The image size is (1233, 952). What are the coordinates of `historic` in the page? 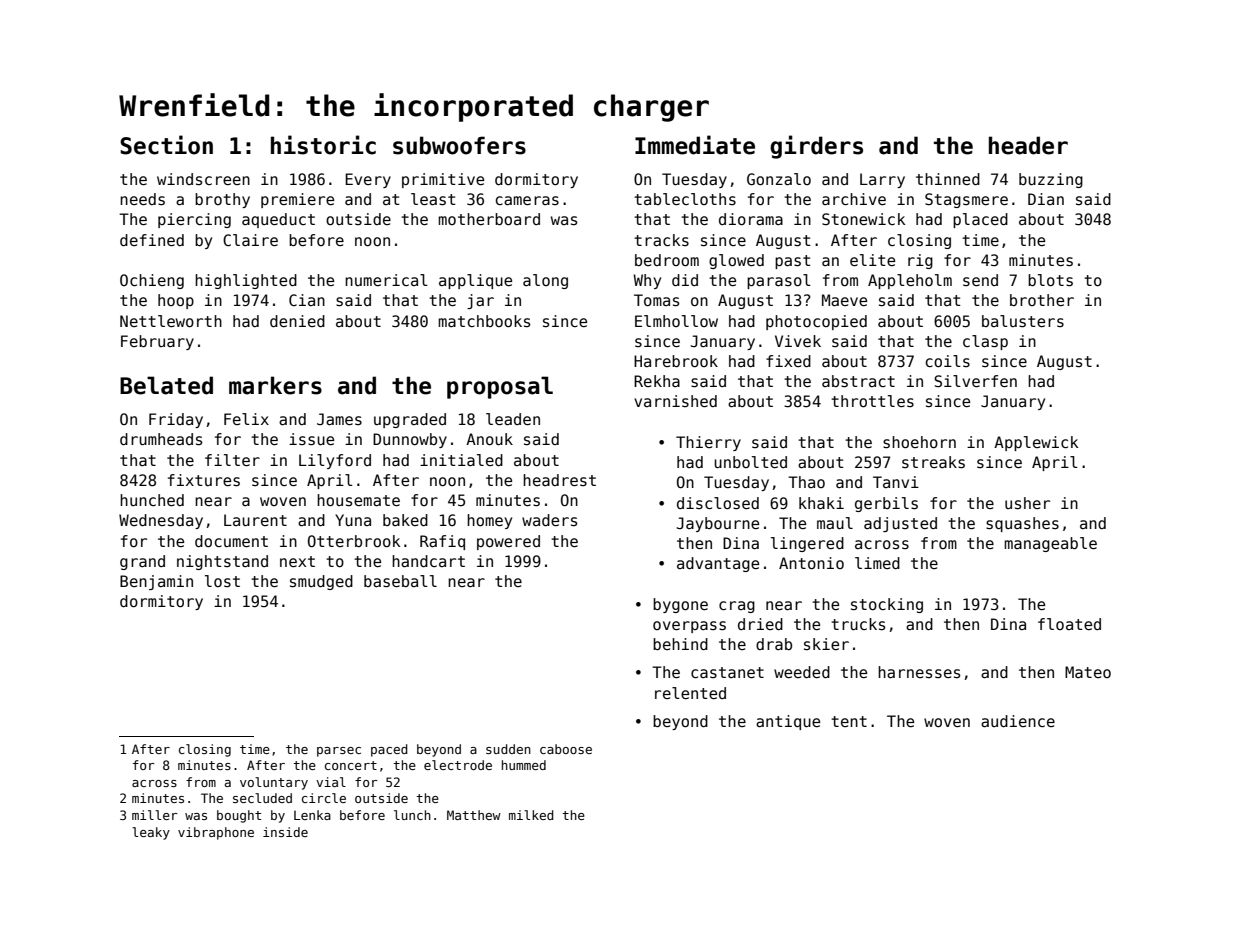 It's located at (323, 145).
